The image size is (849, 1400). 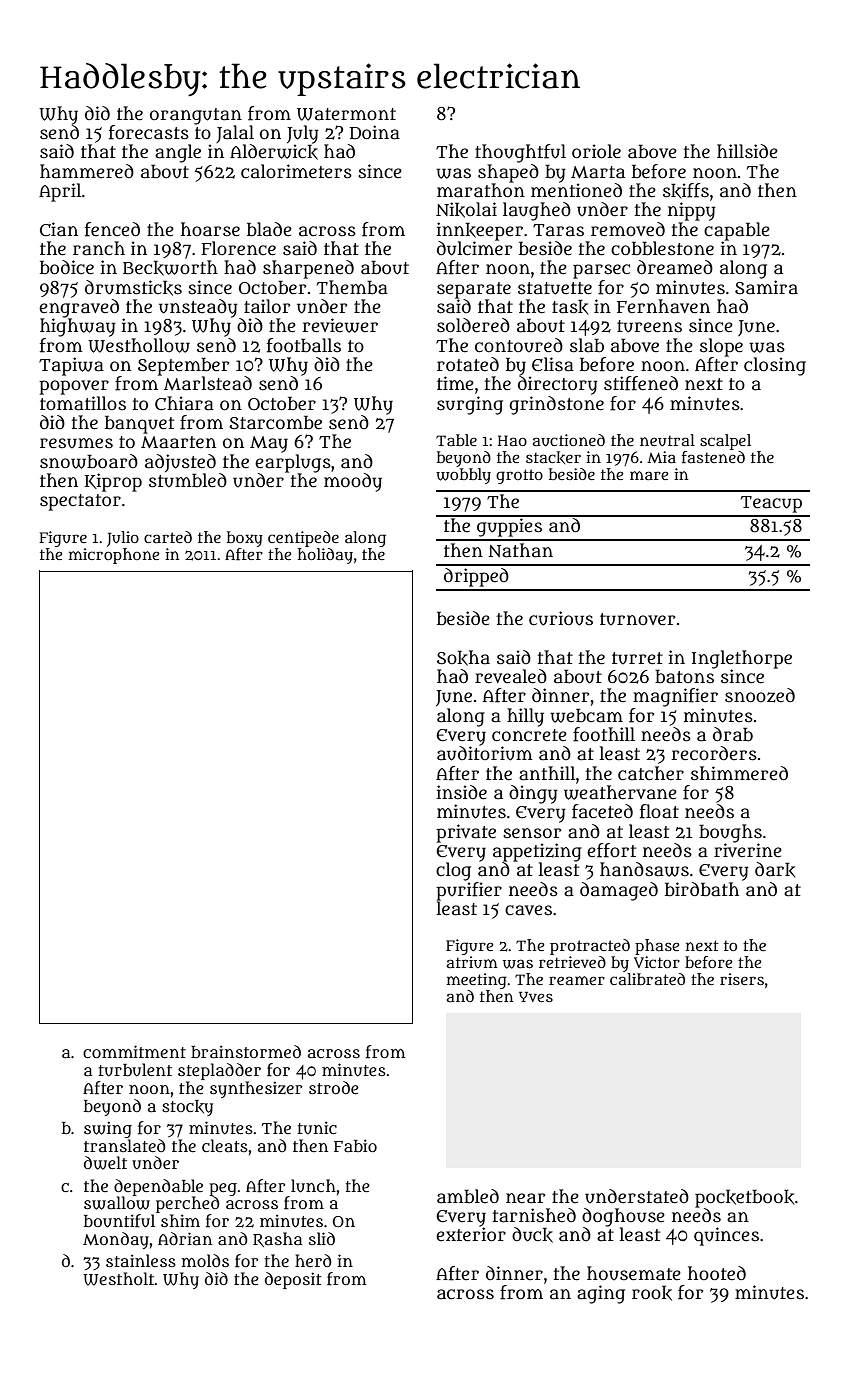 I want to click on orangutan, so click(x=196, y=116).
